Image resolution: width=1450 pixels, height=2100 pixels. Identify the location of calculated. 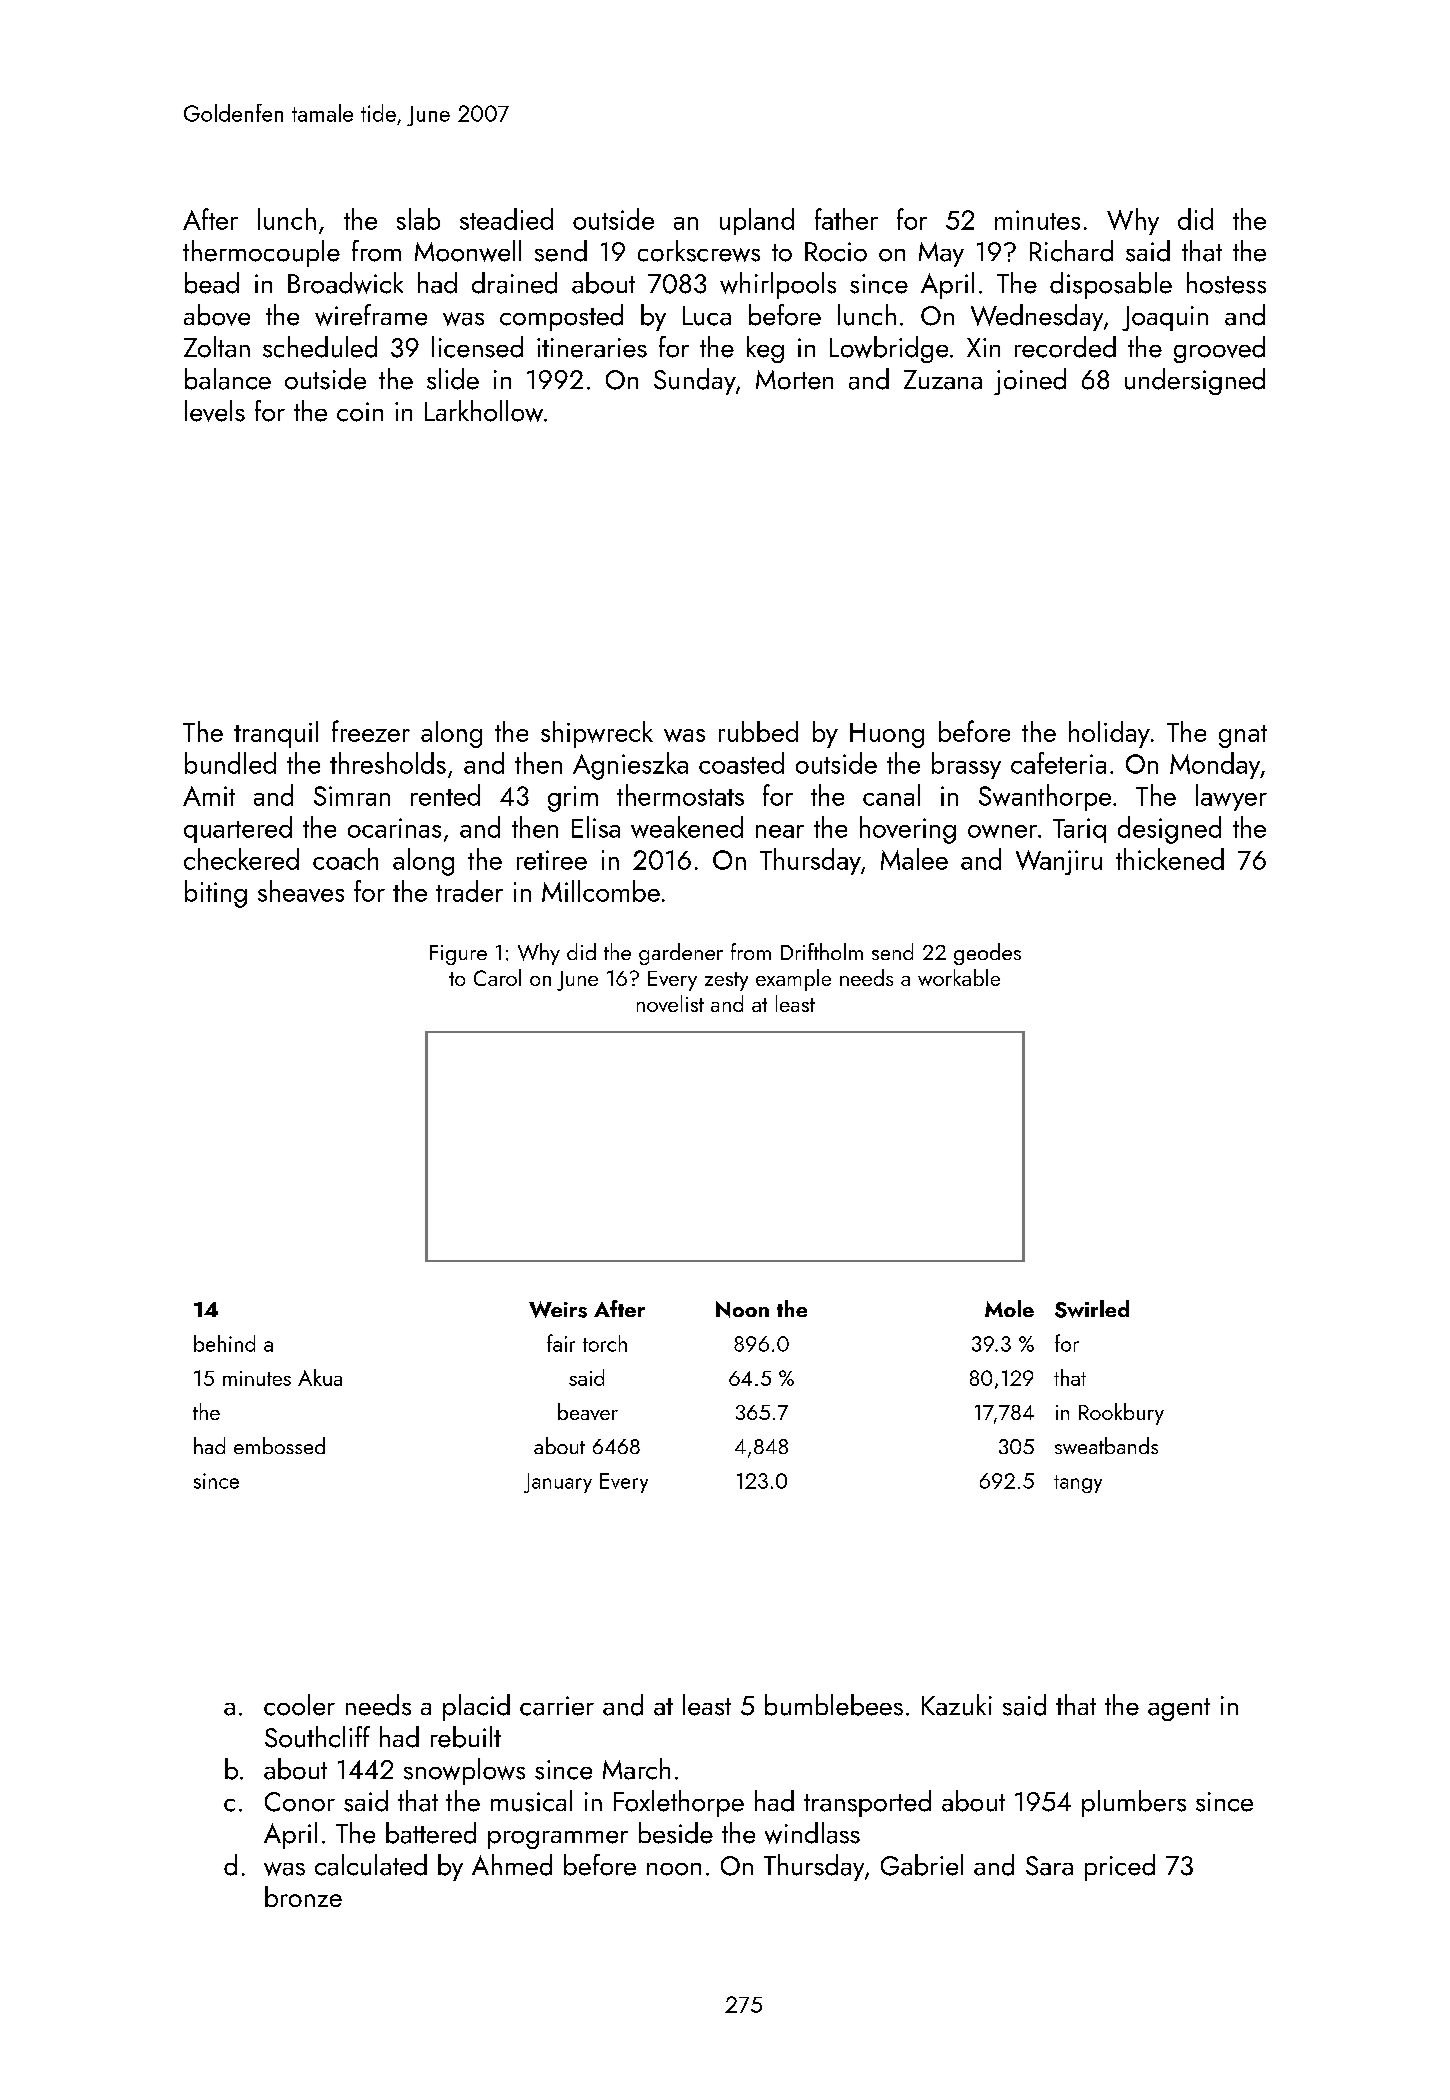
(371, 1865).
